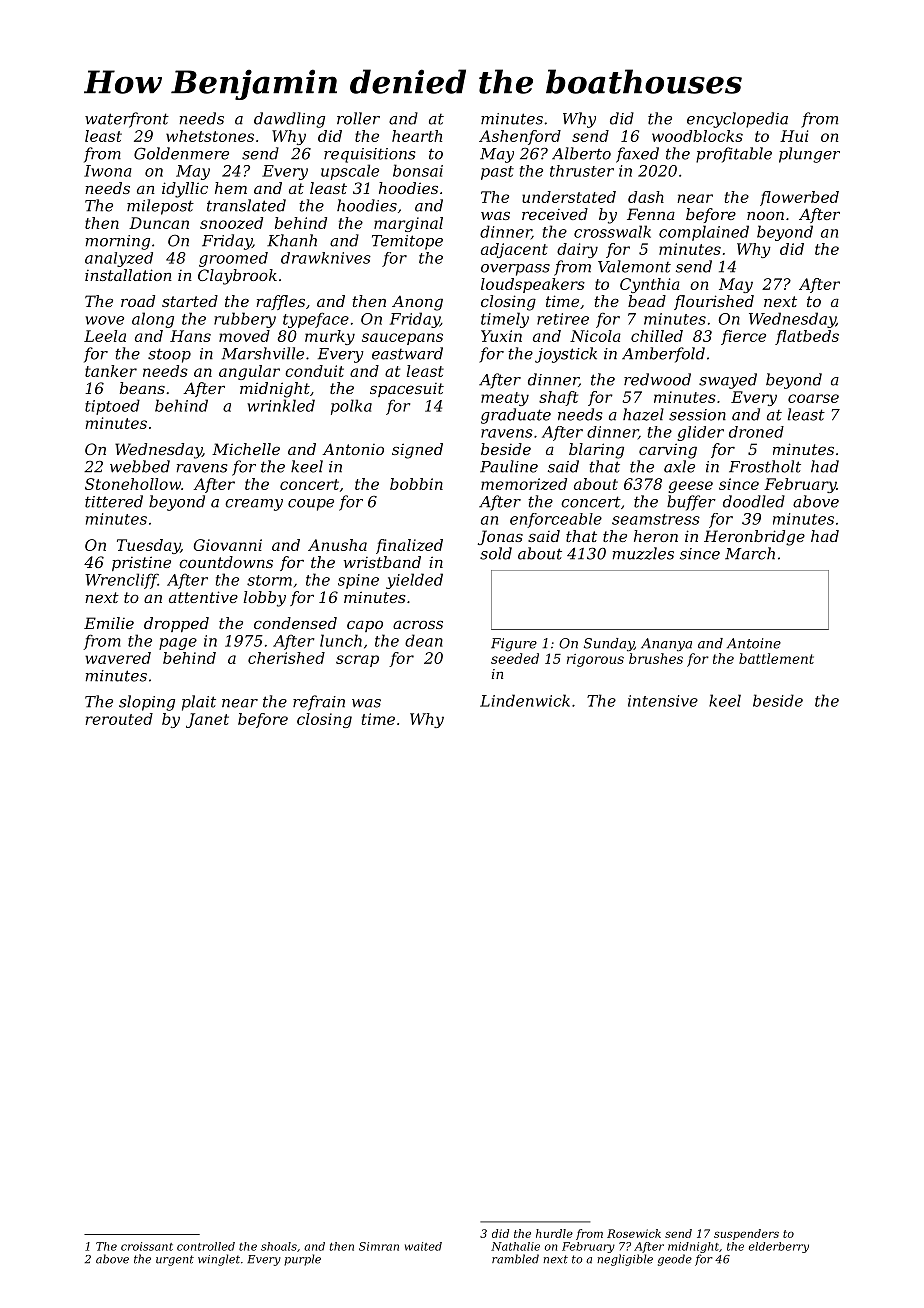 The height and width of the screenshot is (1308, 924). What do you see at coordinates (651, 214) in the screenshot?
I see `Fenna` at bounding box center [651, 214].
